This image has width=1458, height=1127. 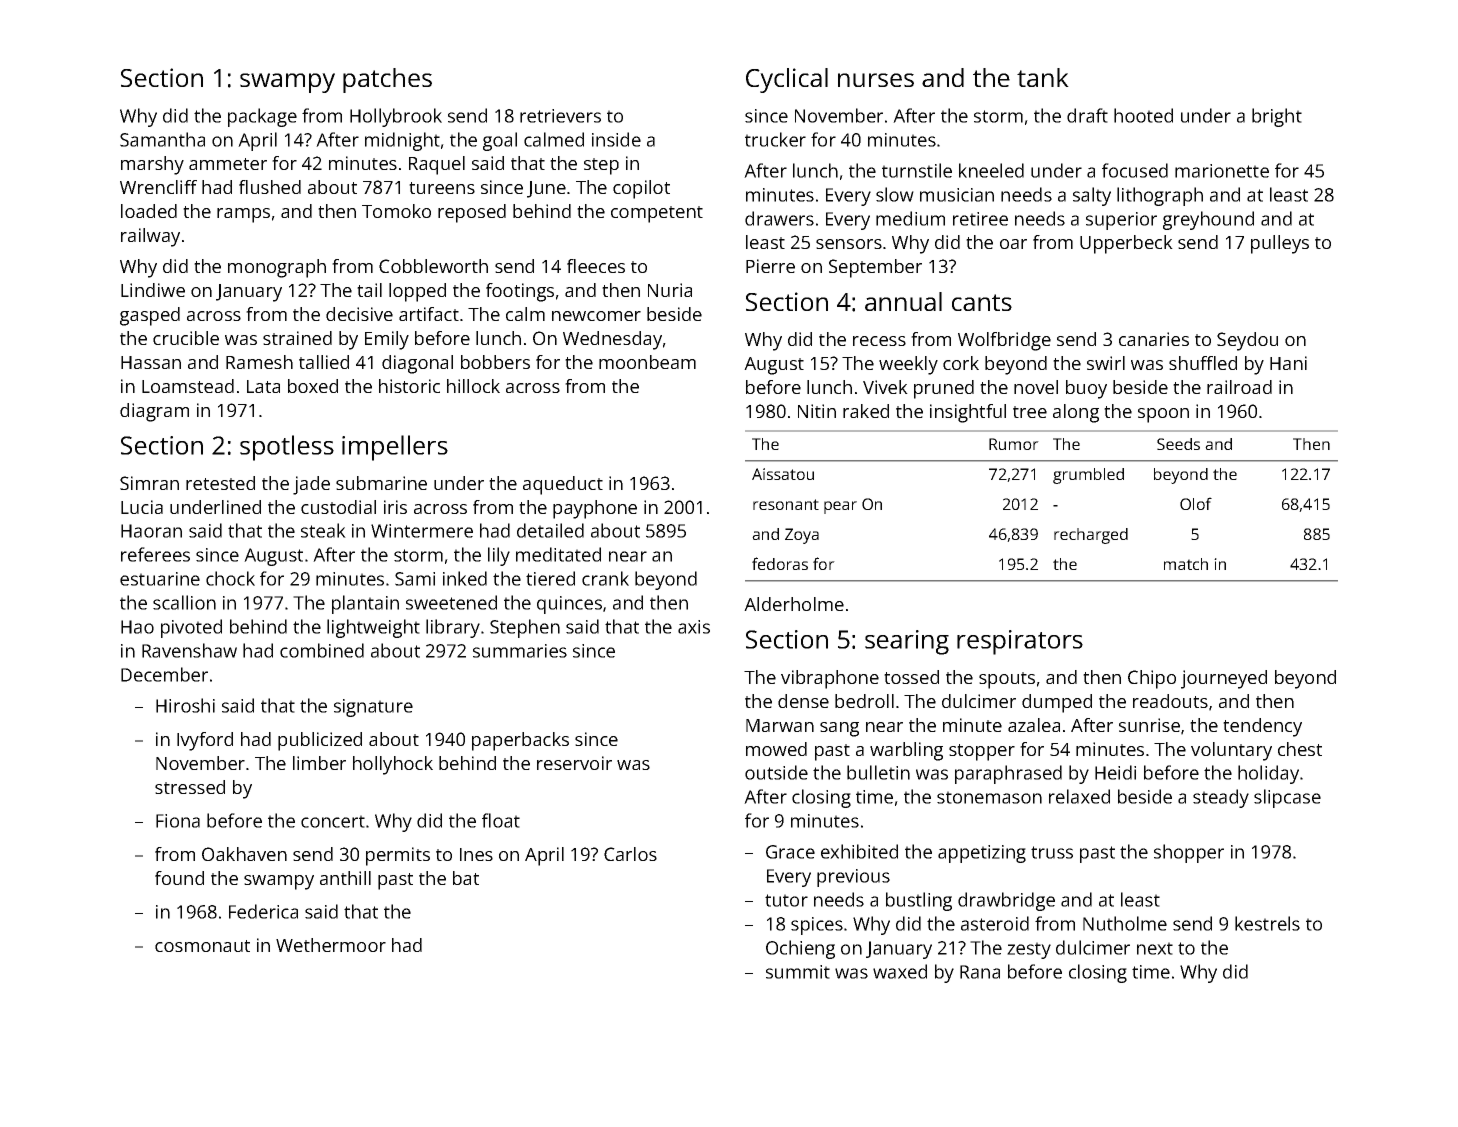 What do you see at coordinates (595, 509) in the image?
I see `payphone` at bounding box center [595, 509].
